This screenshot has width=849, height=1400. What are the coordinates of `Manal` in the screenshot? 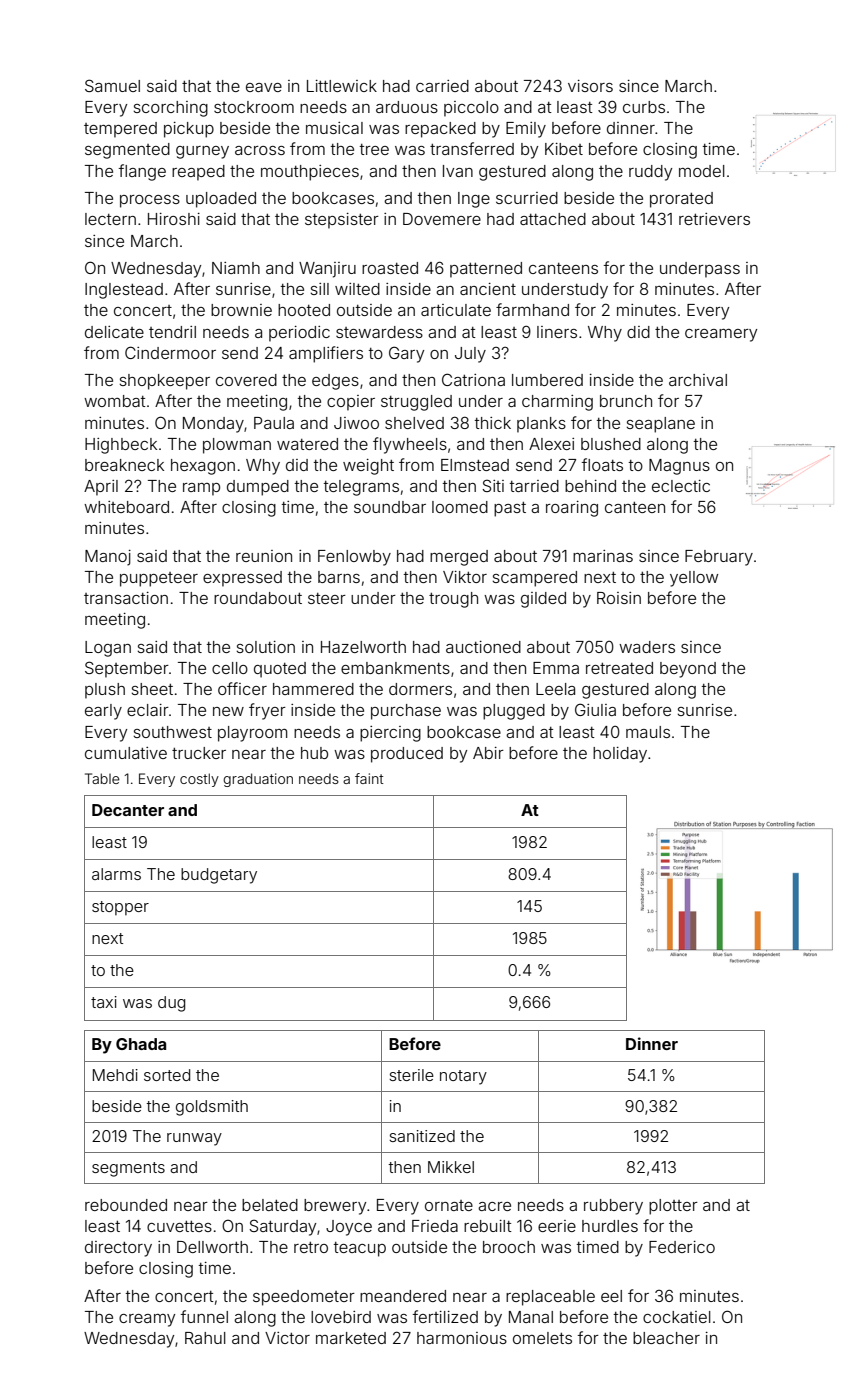 It's located at (531, 1317).
